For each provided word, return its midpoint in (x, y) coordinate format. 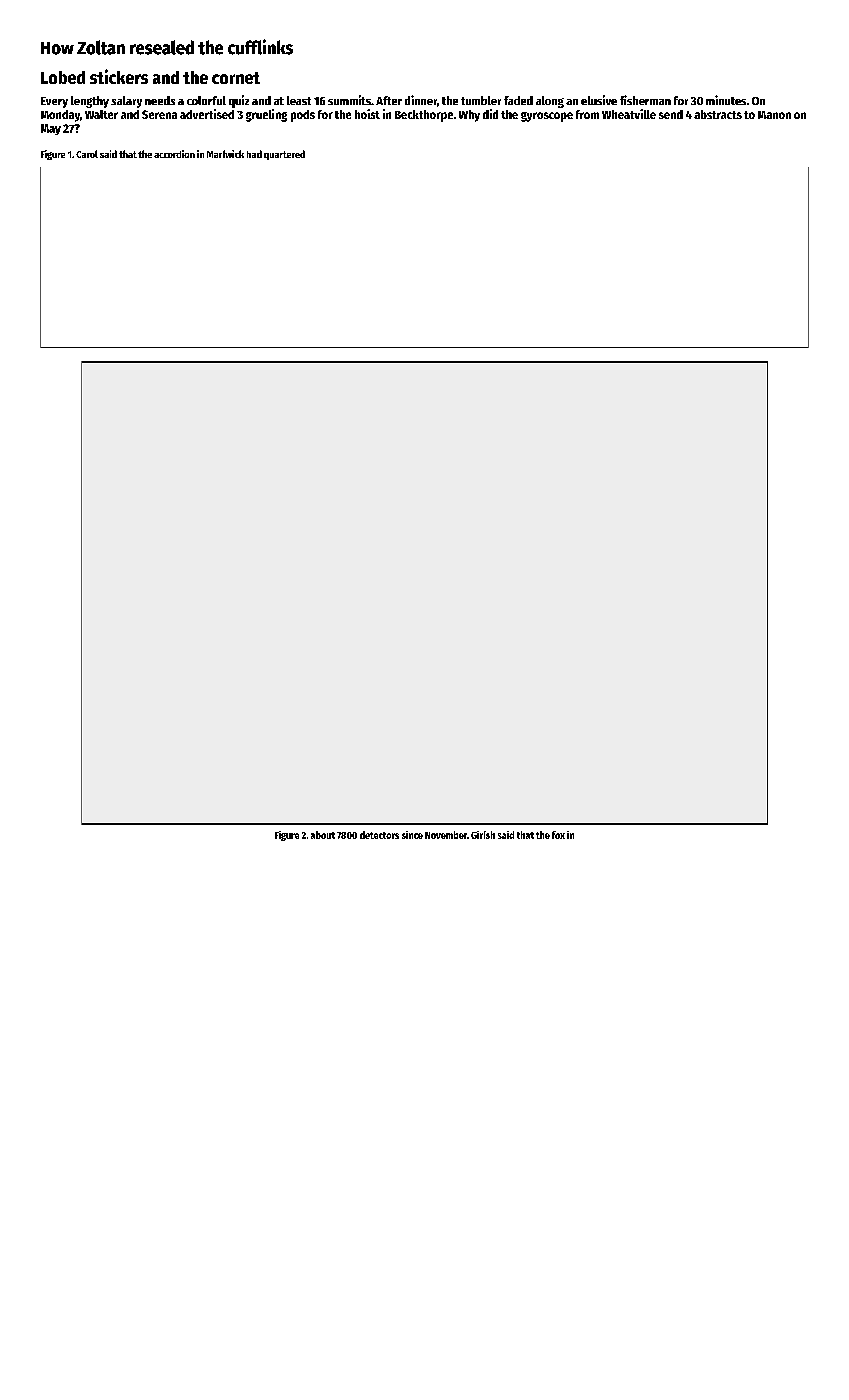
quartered (284, 155)
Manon (774, 115)
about (323, 835)
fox (558, 835)
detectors (379, 835)
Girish (483, 835)
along (550, 102)
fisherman (645, 100)
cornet (236, 78)
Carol (87, 154)
